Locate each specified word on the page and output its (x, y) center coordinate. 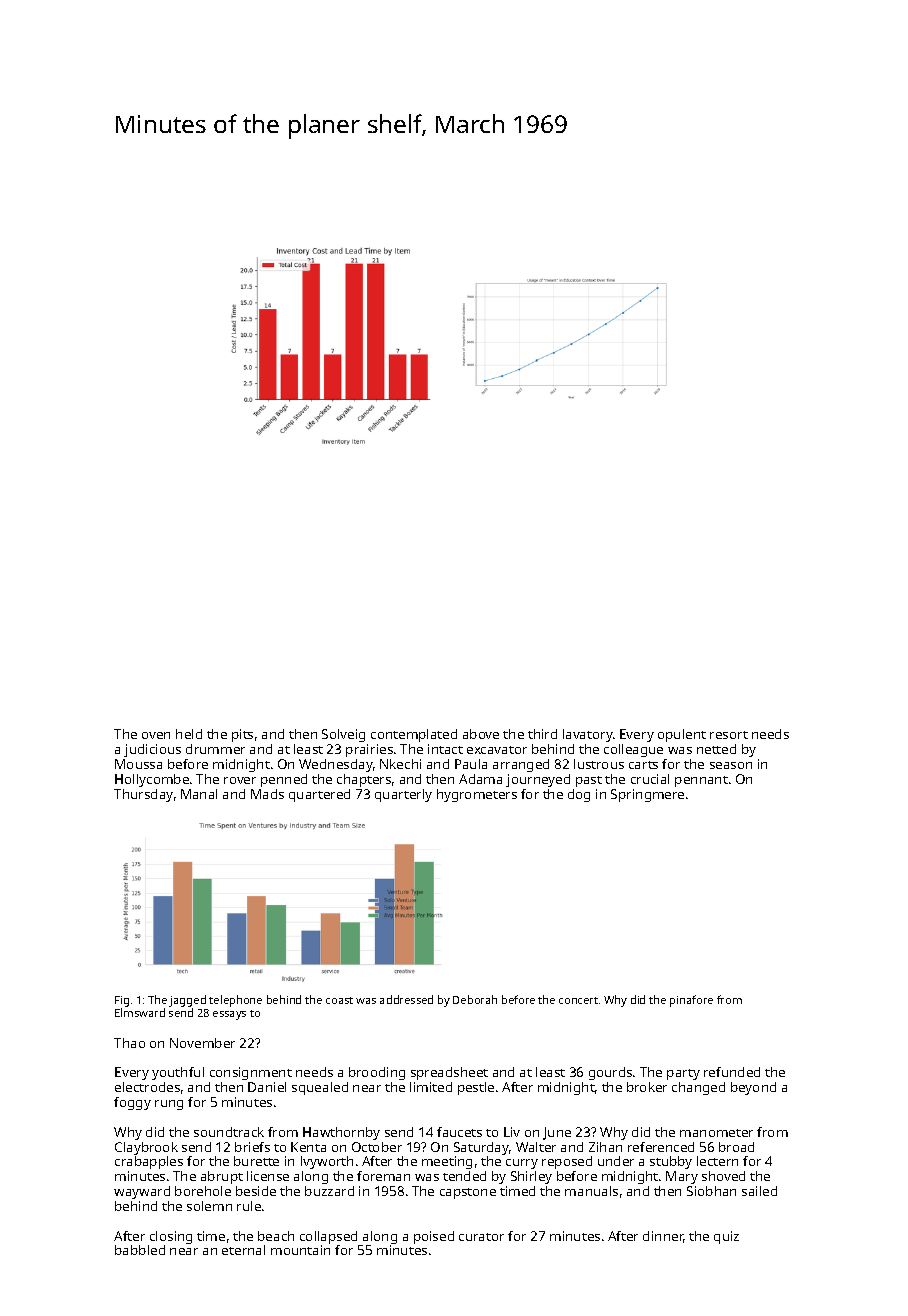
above (481, 734)
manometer (716, 1133)
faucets (459, 1132)
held (189, 734)
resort (729, 735)
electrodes (147, 1087)
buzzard (329, 1191)
